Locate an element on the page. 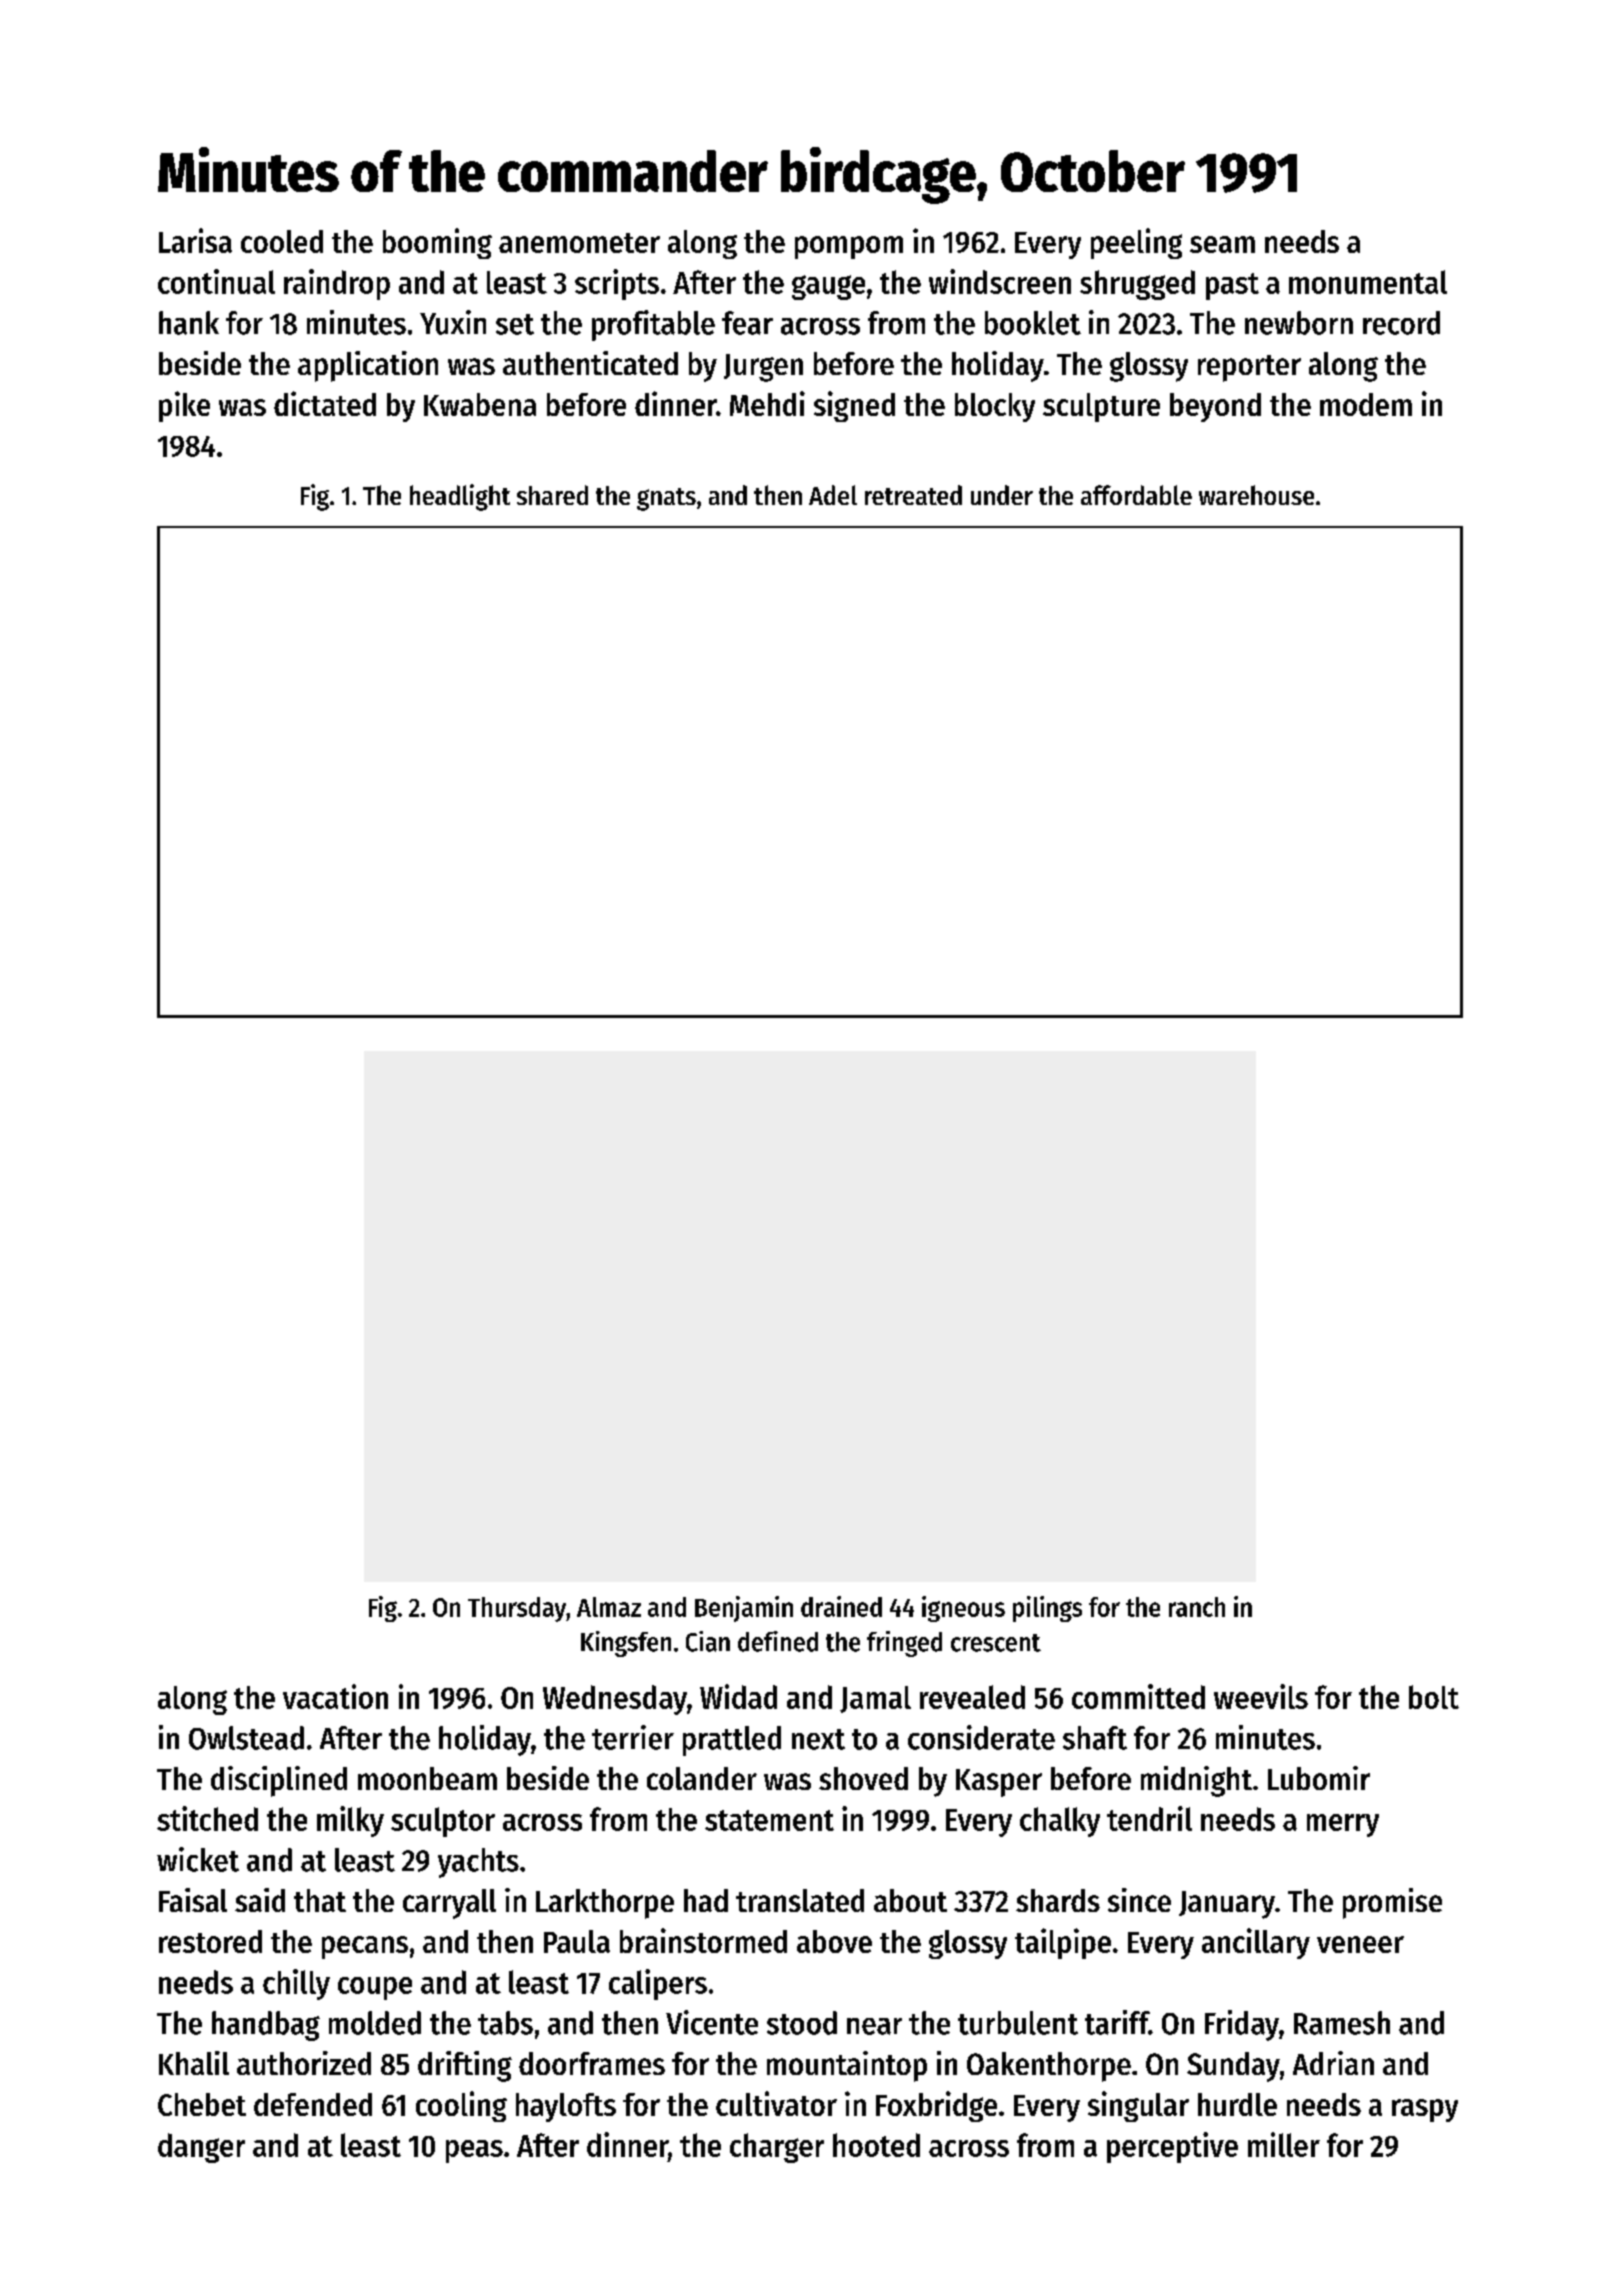 The height and width of the image is (2292, 1620). Thursday is located at coordinates (517, 1609).
